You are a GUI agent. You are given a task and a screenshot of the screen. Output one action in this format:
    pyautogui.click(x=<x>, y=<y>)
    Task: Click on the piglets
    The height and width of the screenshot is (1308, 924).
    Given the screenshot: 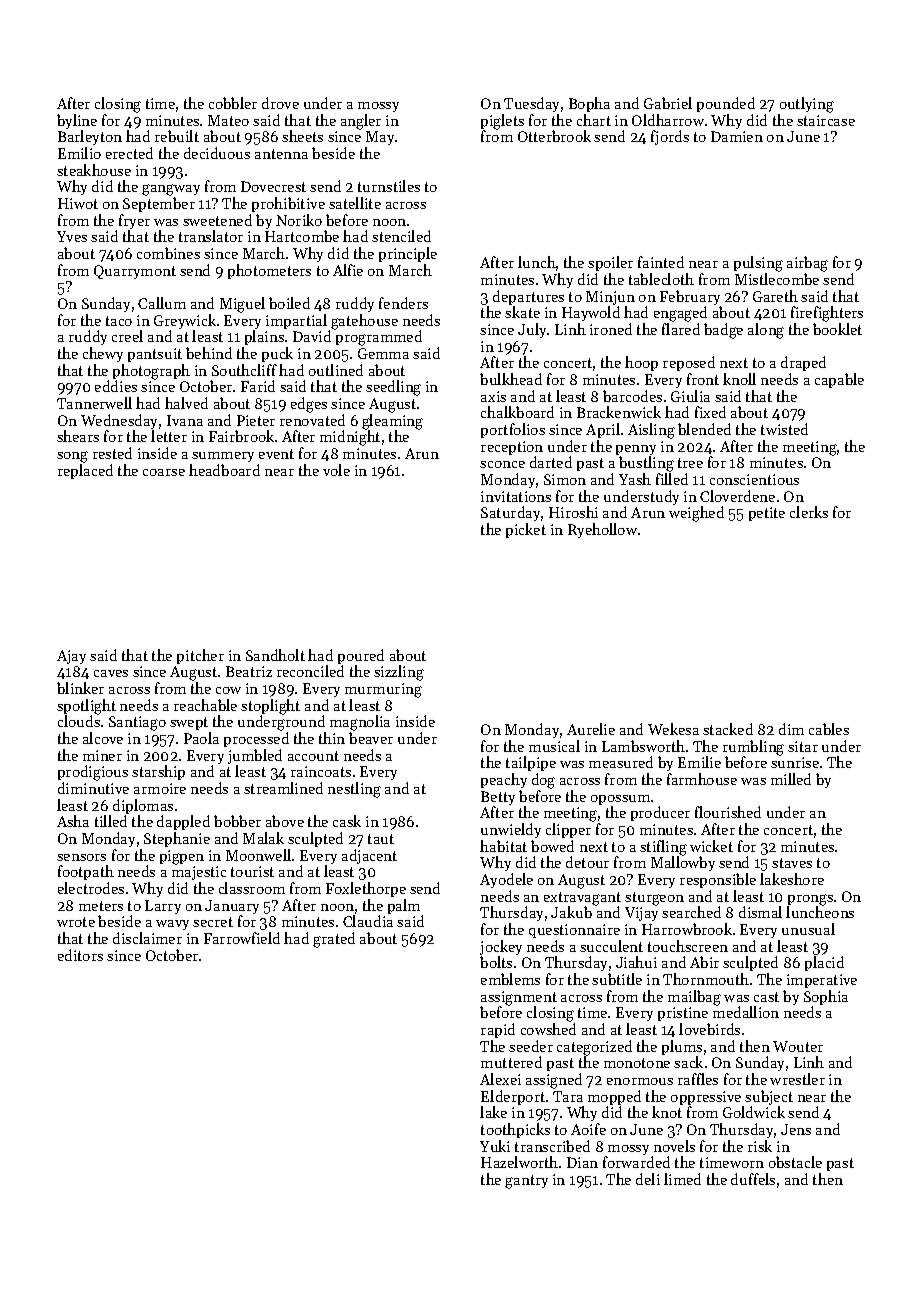 What is the action you would take?
    pyautogui.click(x=502, y=122)
